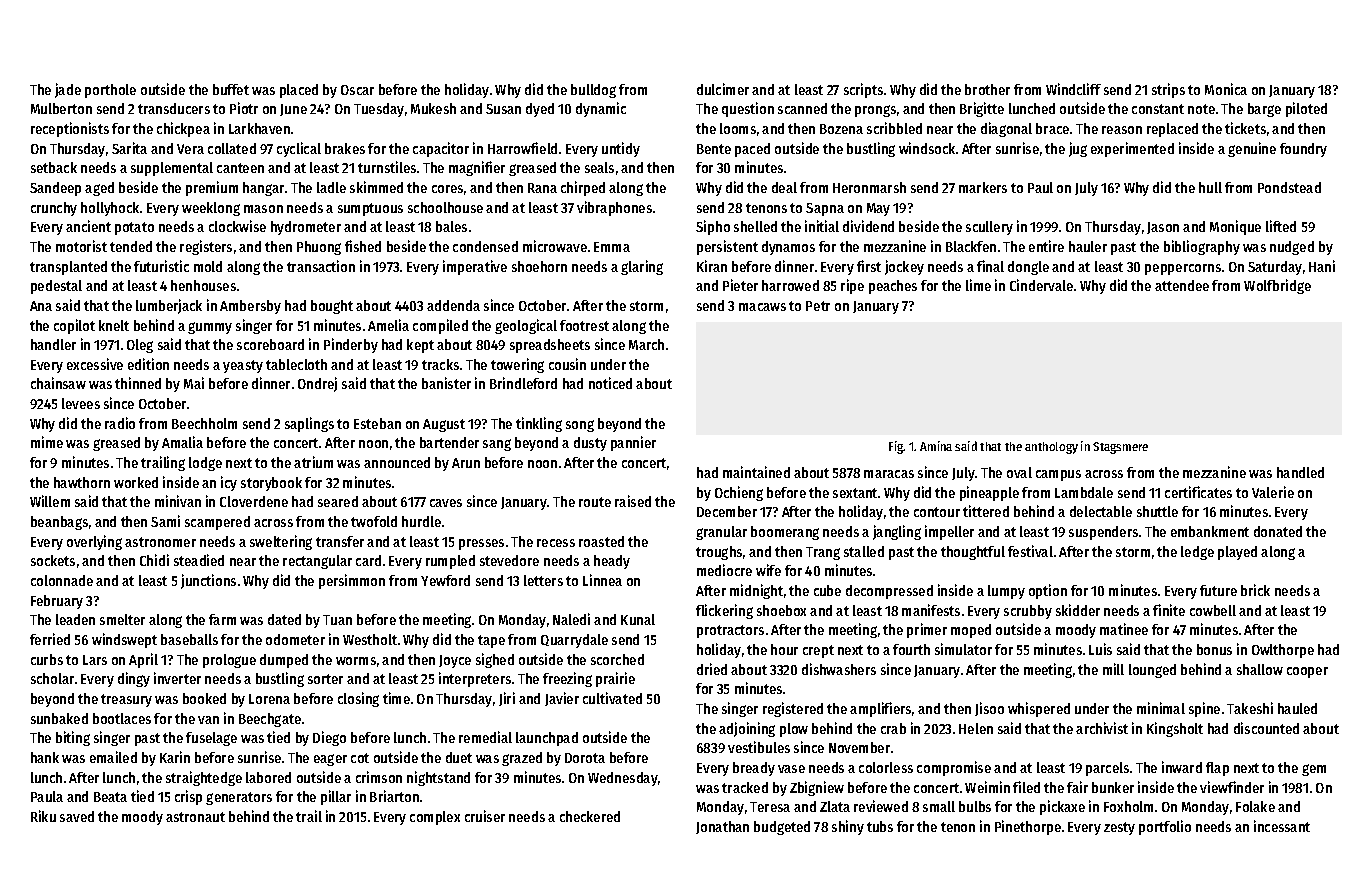 This screenshot has height=887, width=1372. What do you see at coordinates (590, 444) in the screenshot?
I see `dusty` at bounding box center [590, 444].
